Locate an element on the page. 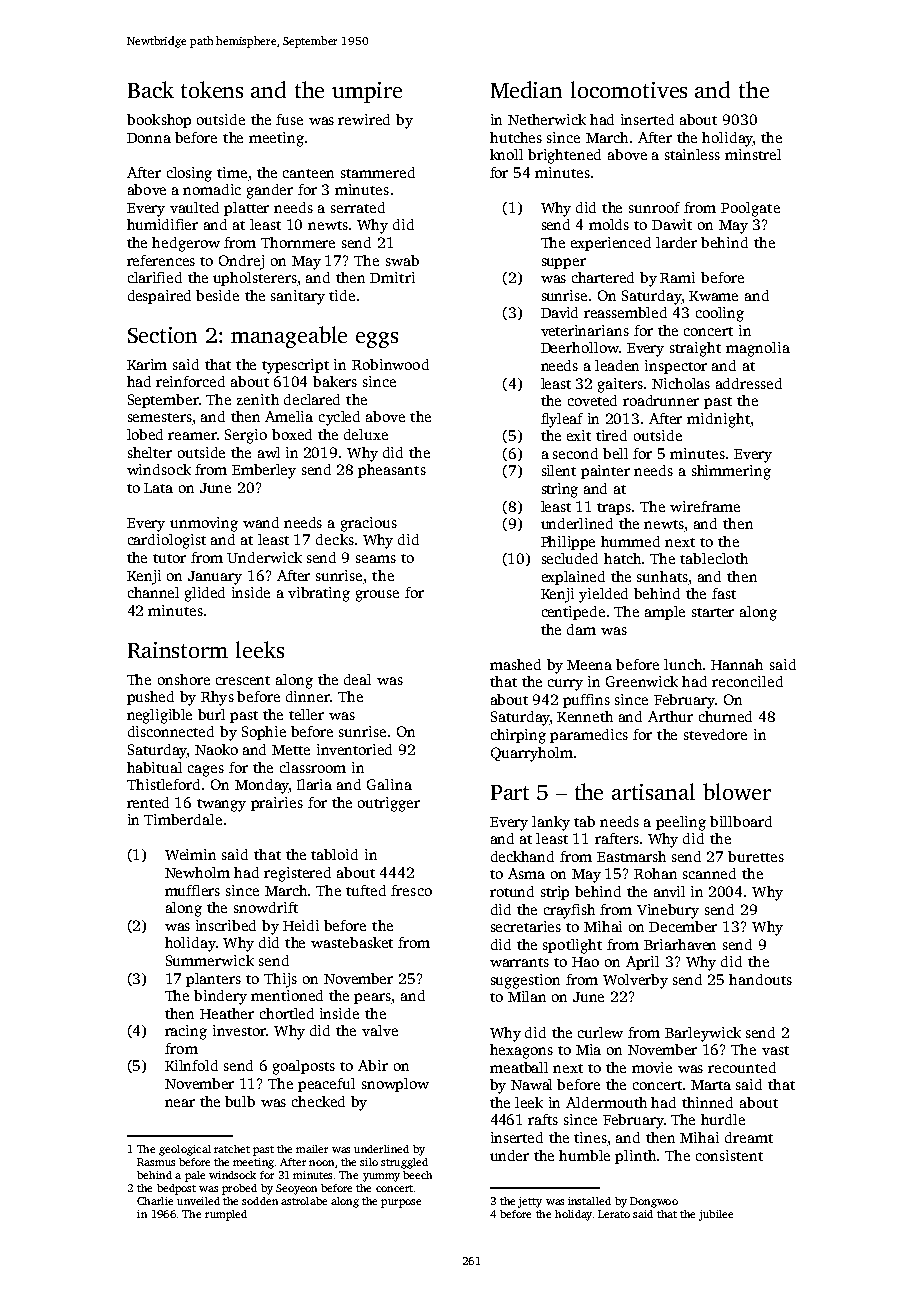 Image resolution: width=924 pixels, height=1311 pixels. supper is located at coordinates (564, 263).
